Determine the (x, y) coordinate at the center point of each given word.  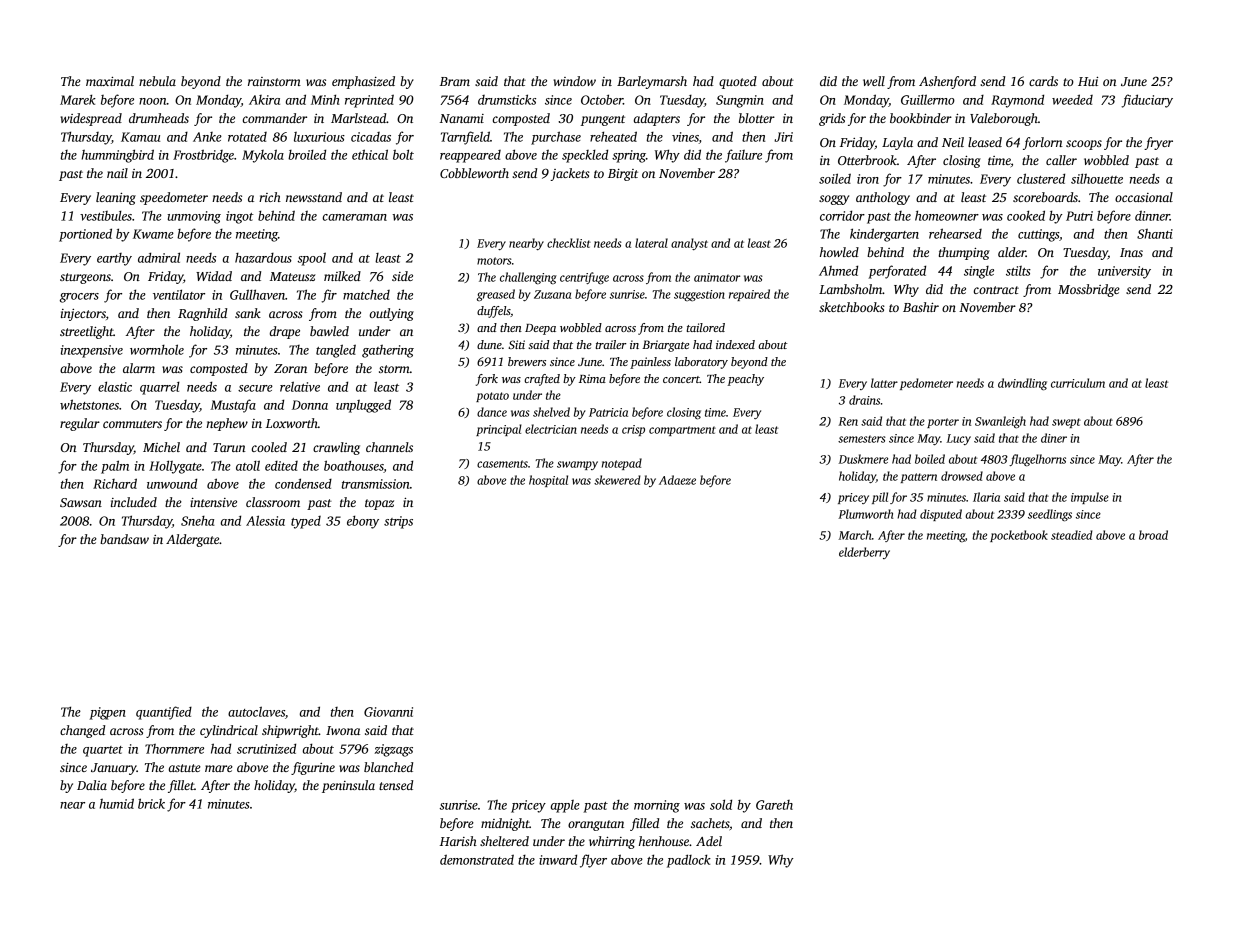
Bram (455, 81)
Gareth (774, 805)
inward (558, 859)
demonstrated (477, 859)
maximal (110, 81)
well (874, 81)
